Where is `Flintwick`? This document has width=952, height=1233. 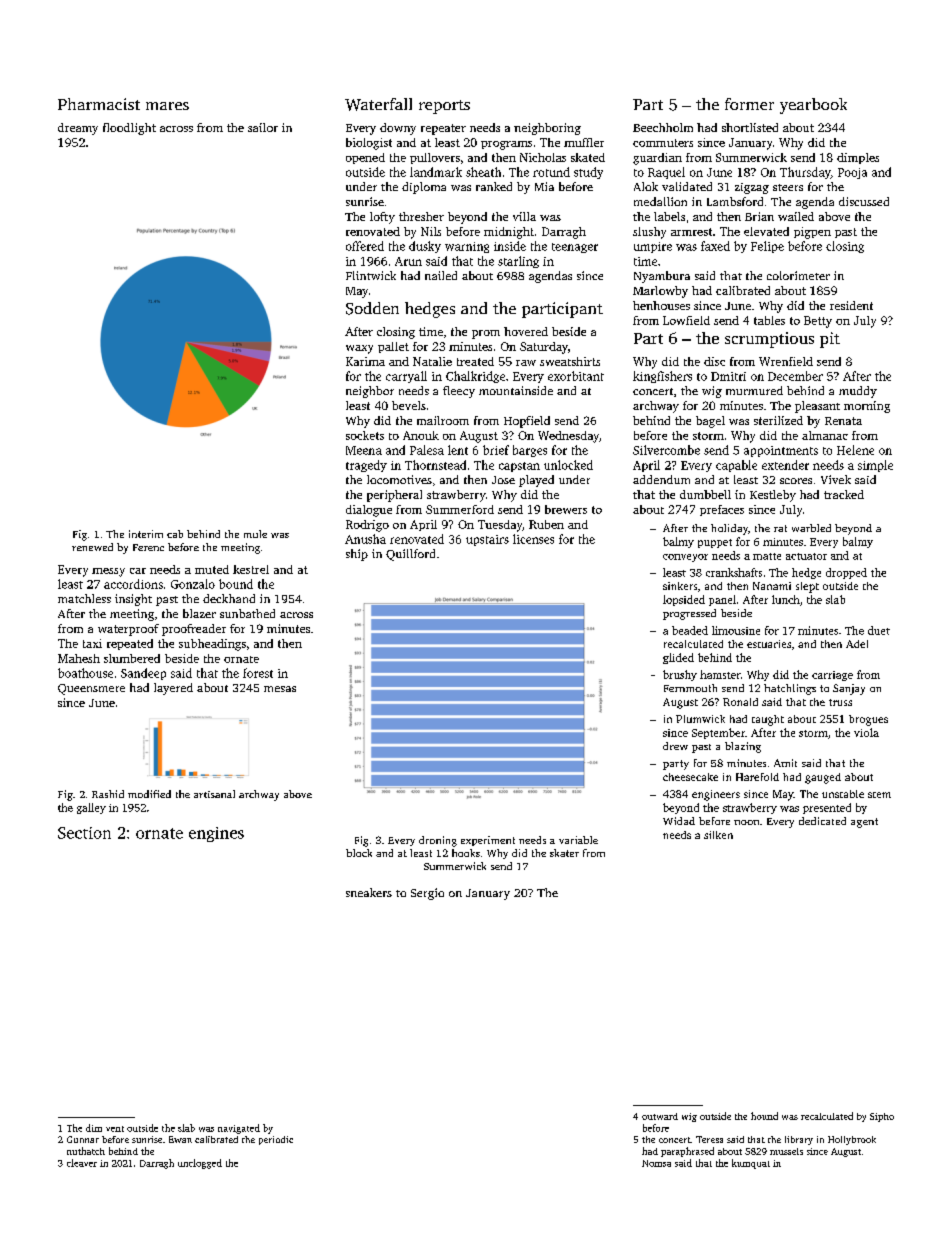
Flintwick is located at coordinates (371, 275).
